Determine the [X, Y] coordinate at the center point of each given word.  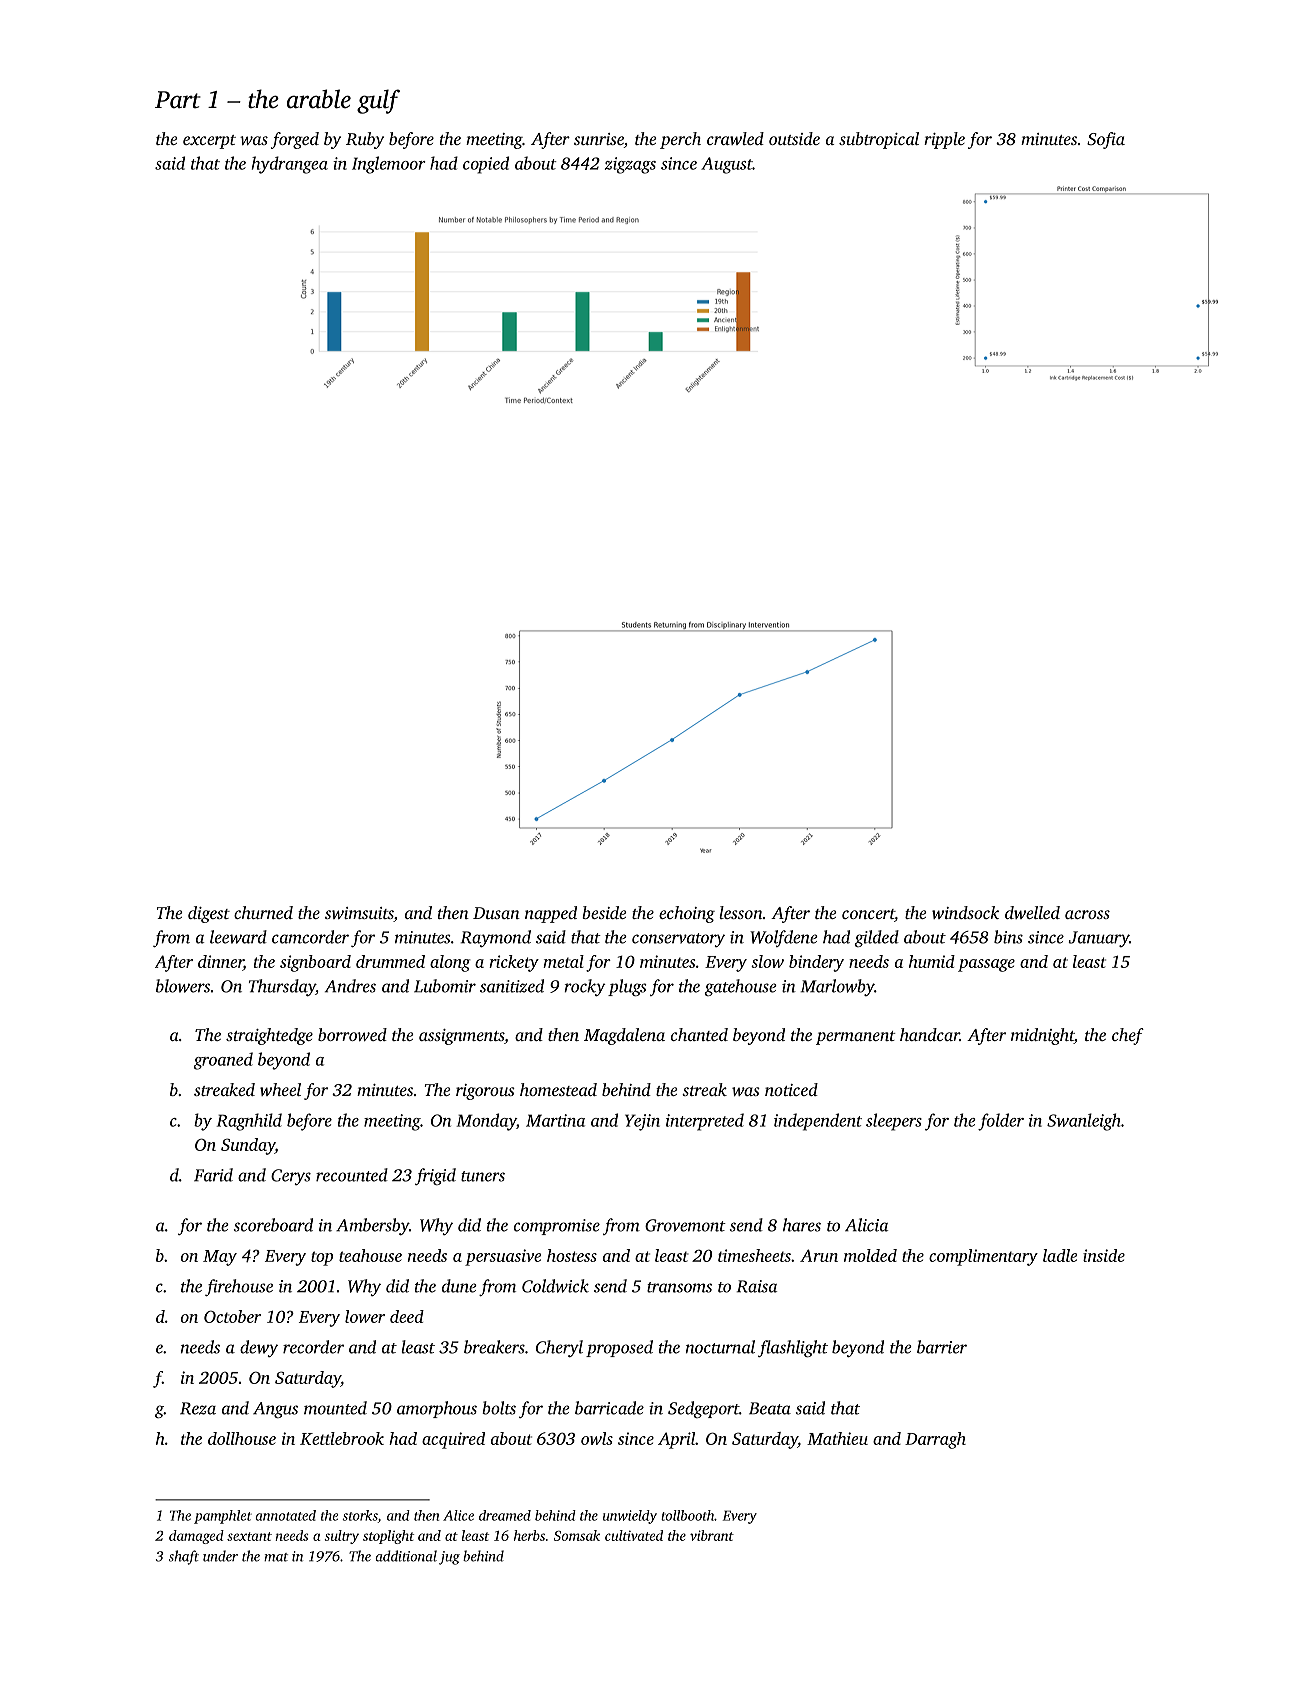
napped [551, 914]
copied [486, 165]
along [450, 963]
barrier [942, 1347]
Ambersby [372, 1226]
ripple [944, 140]
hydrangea [290, 165]
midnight [1042, 1036]
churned [263, 912]
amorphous [437, 1409]
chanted [699, 1034]
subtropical [879, 140]
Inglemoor [389, 165]
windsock [965, 912]
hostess [572, 1255]
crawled [735, 138]
